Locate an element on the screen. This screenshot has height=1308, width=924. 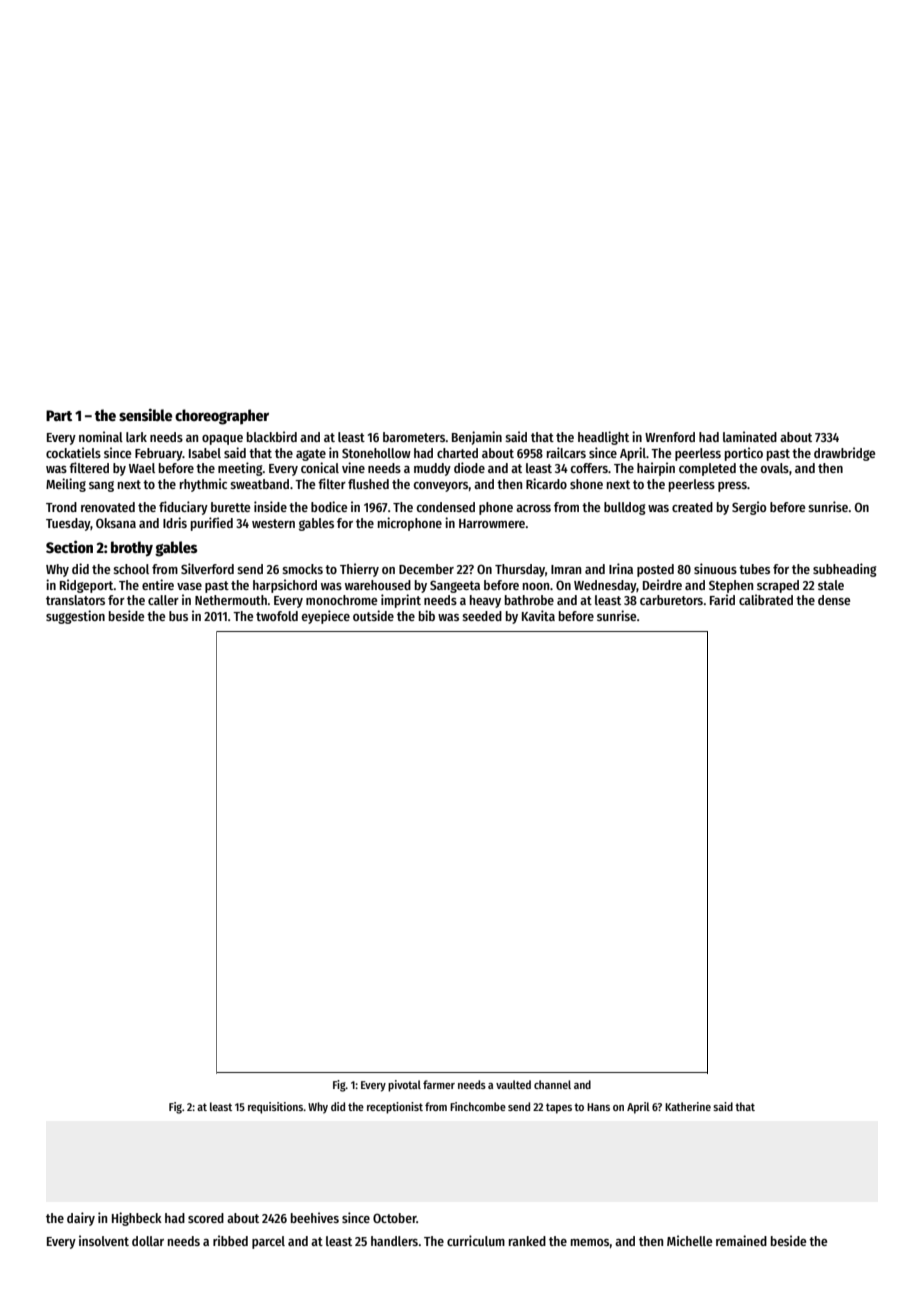
Benjamin is located at coordinates (477, 438).
